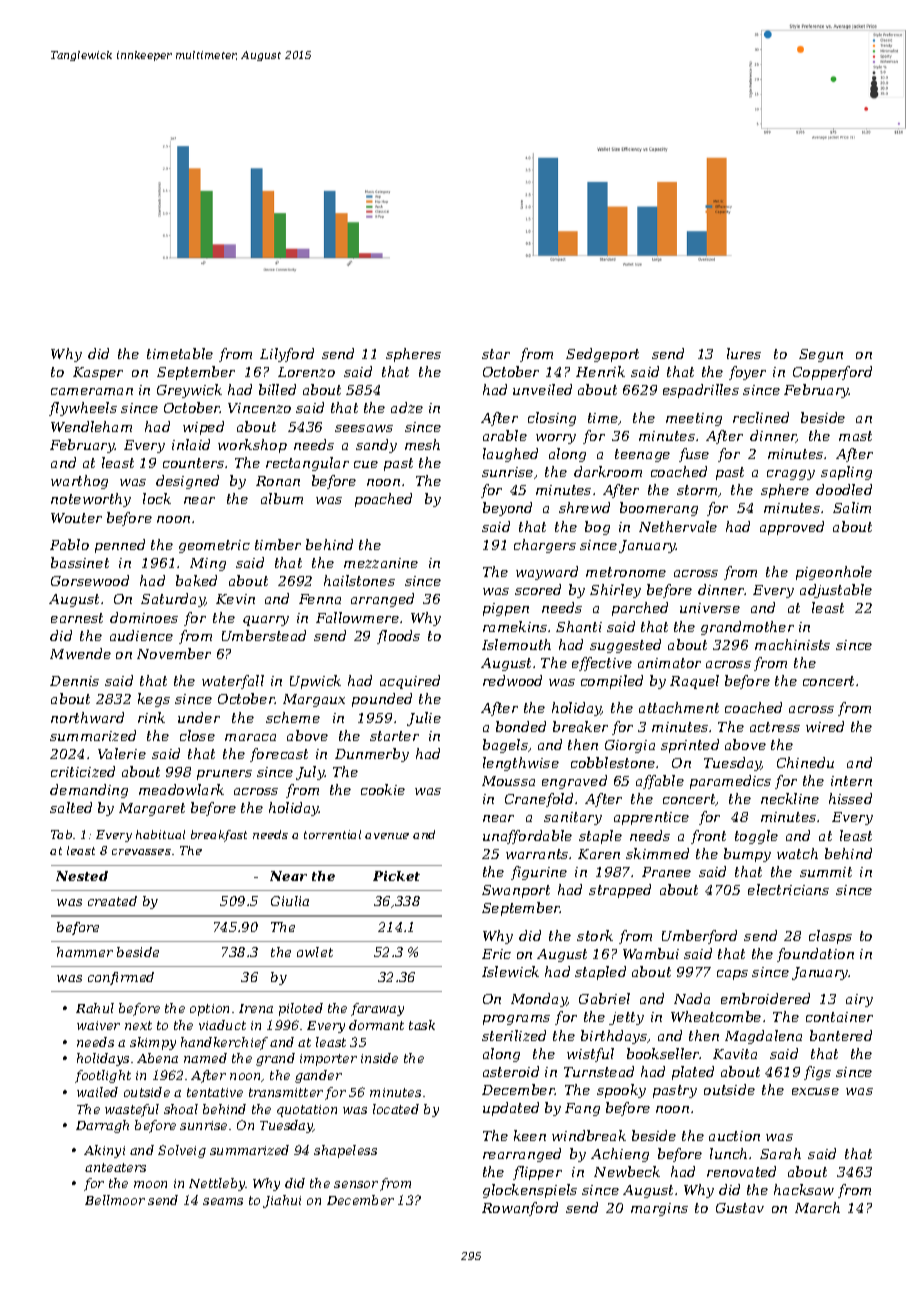  What do you see at coordinates (747, 855) in the image?
I see `bumpy` at bounding box center [747, 855].
